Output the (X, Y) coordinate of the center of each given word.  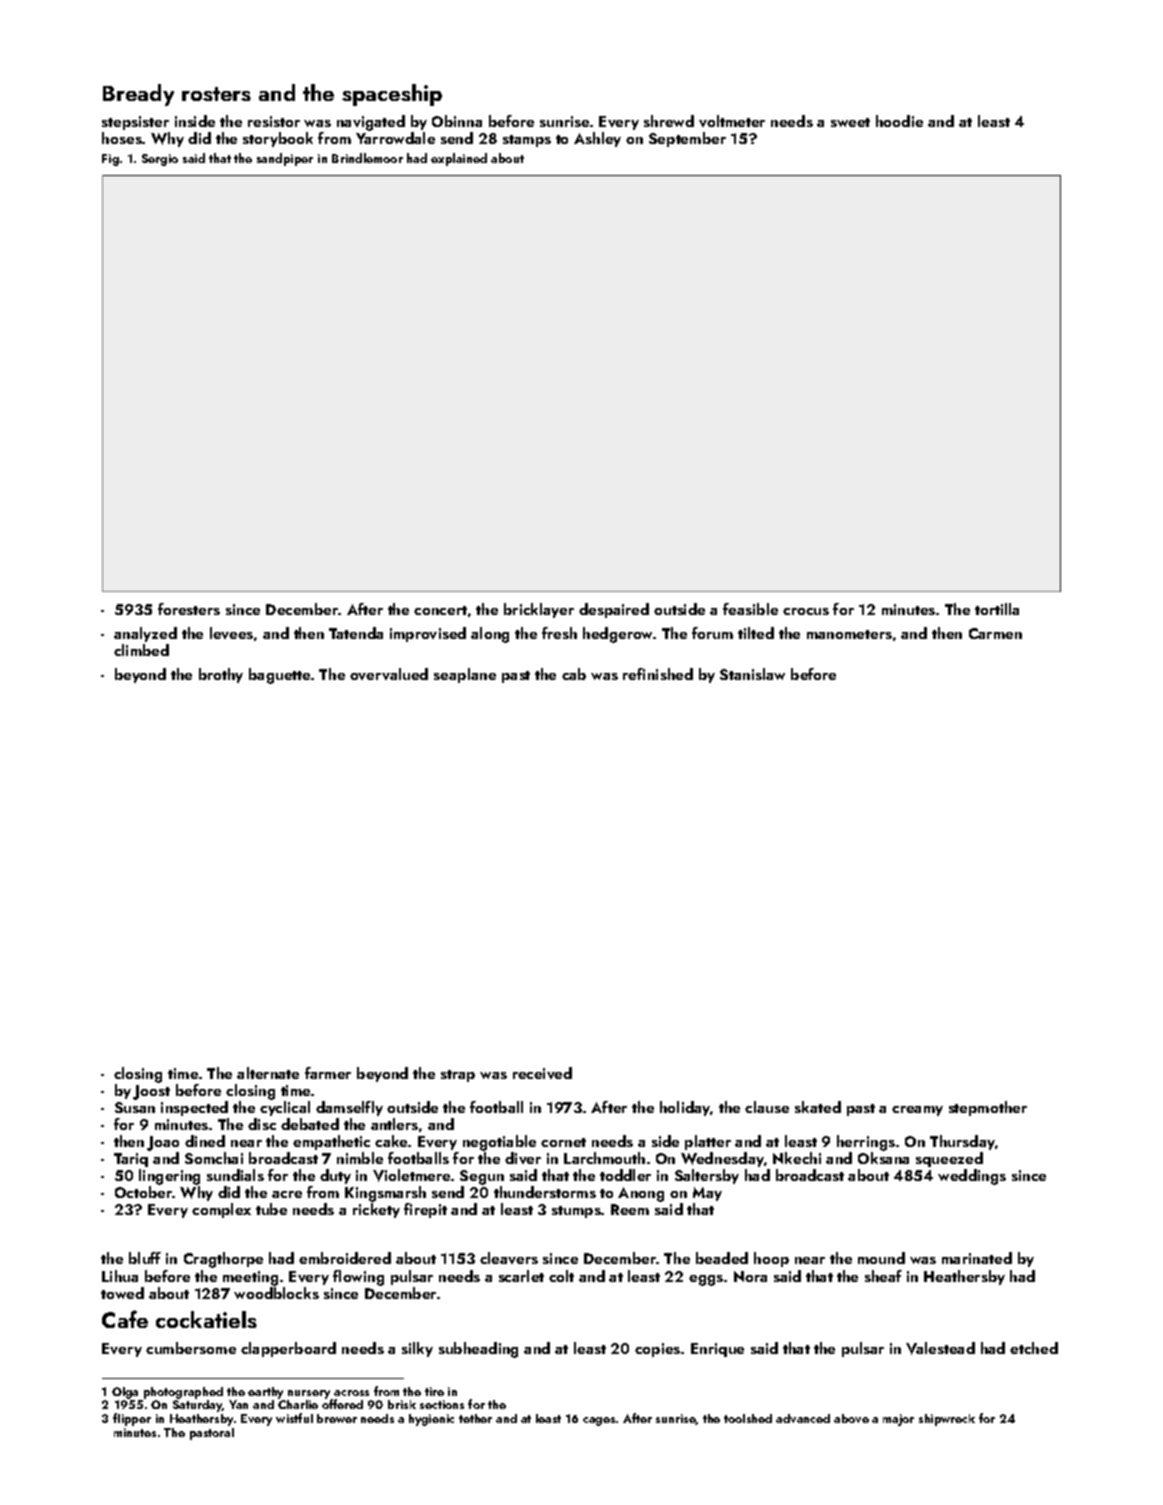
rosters (216, 94)
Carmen (995, 633)
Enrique (717, 1350)
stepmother (988, 1108)
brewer (337, 1418)
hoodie (899, 121)
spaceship (392, 95)
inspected (194, 1108)
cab (574, 674)
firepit (425, 1210)
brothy (221, 675)
